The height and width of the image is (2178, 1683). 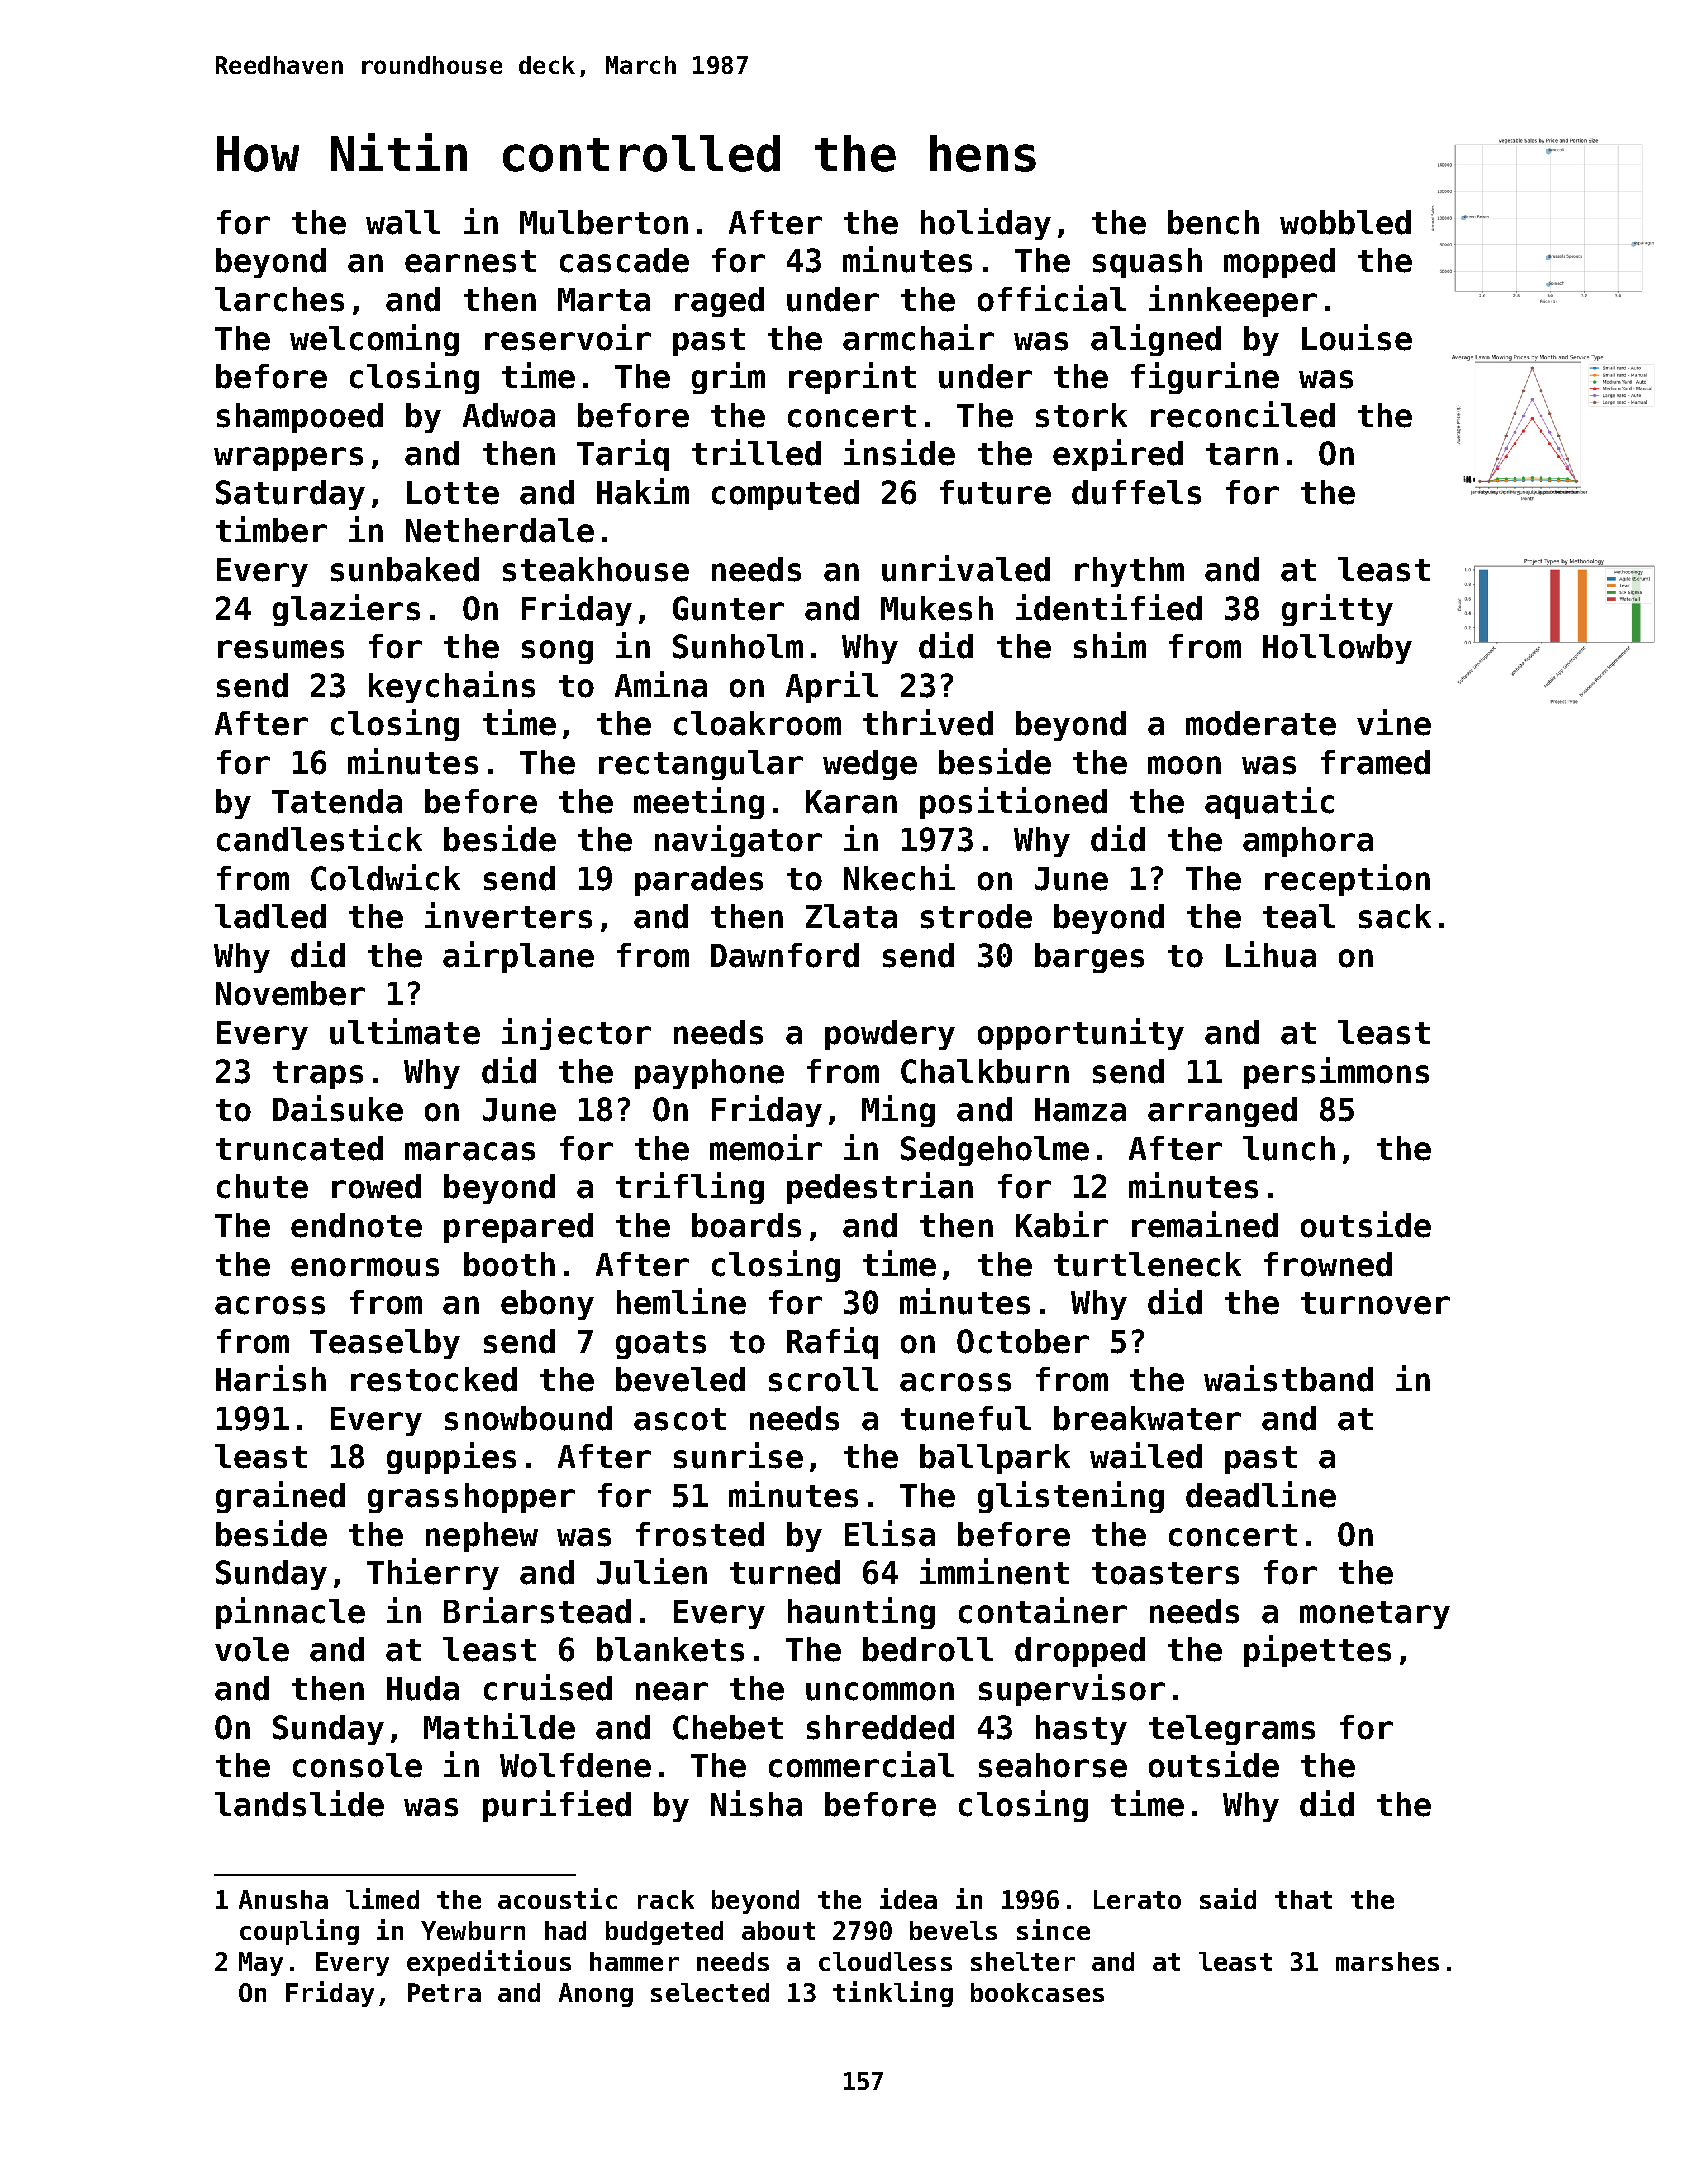 What do you see at coordinates (1271, 954) in the image?
I see `Lihua` at bounding box center [1271, 954].
